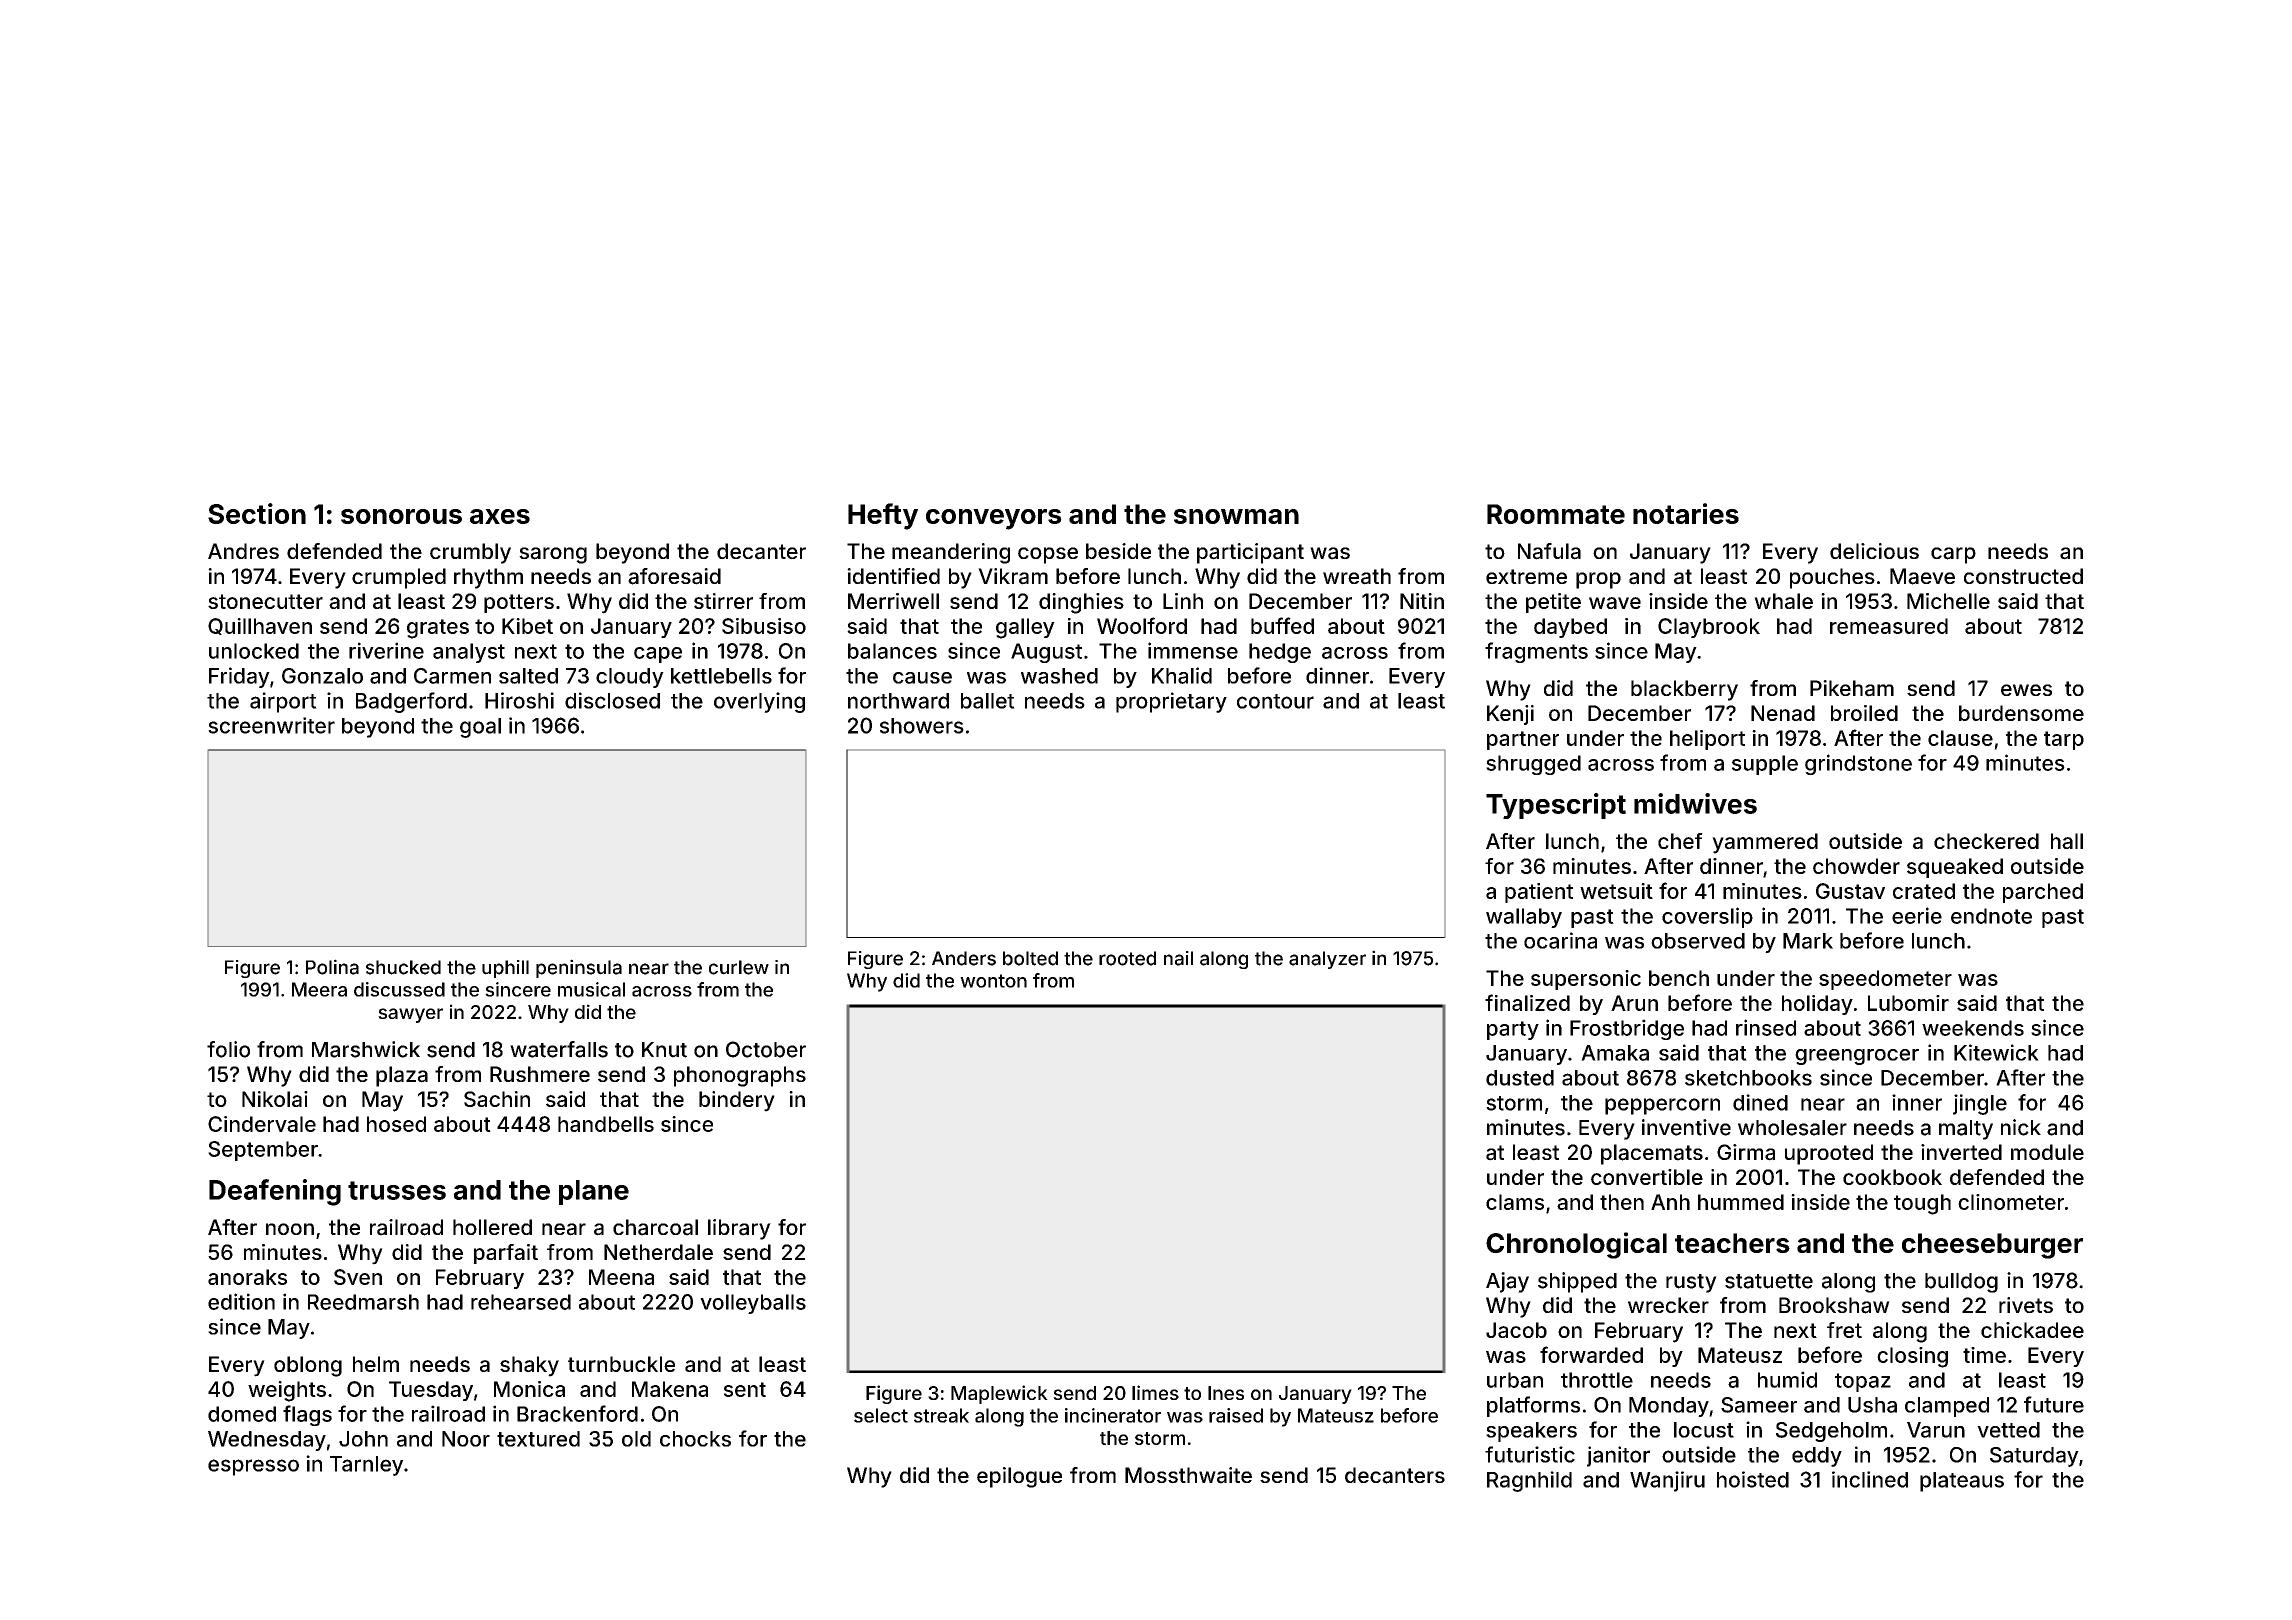 The height and width of the screenshot is (1620, 2292). I want to click on remeasured, so click(1889, 626).
